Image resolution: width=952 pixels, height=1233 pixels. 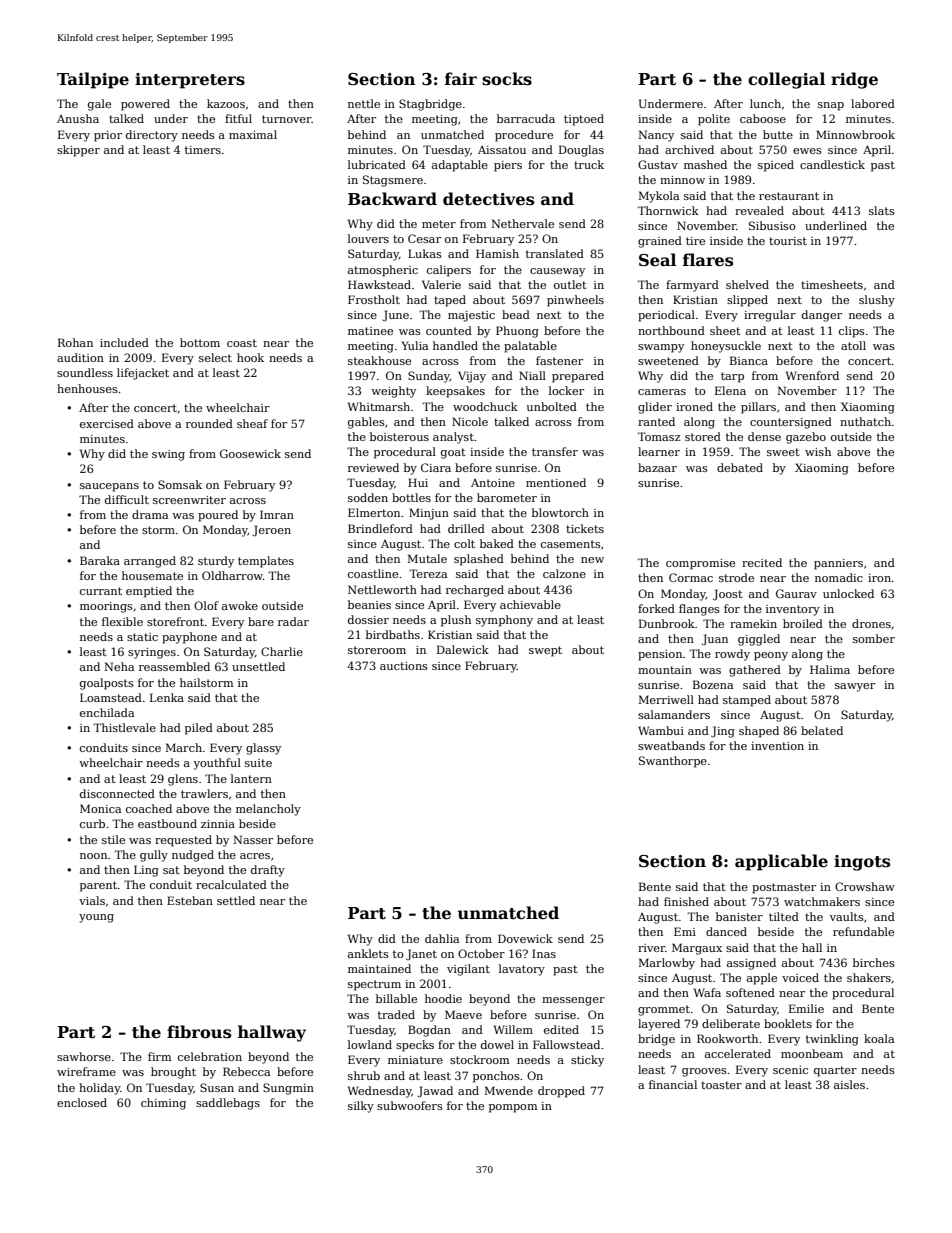 What do you see at coordinates (107, 712) in the screenshot?
I see `enchilada` at bounding box center [107, 712].
